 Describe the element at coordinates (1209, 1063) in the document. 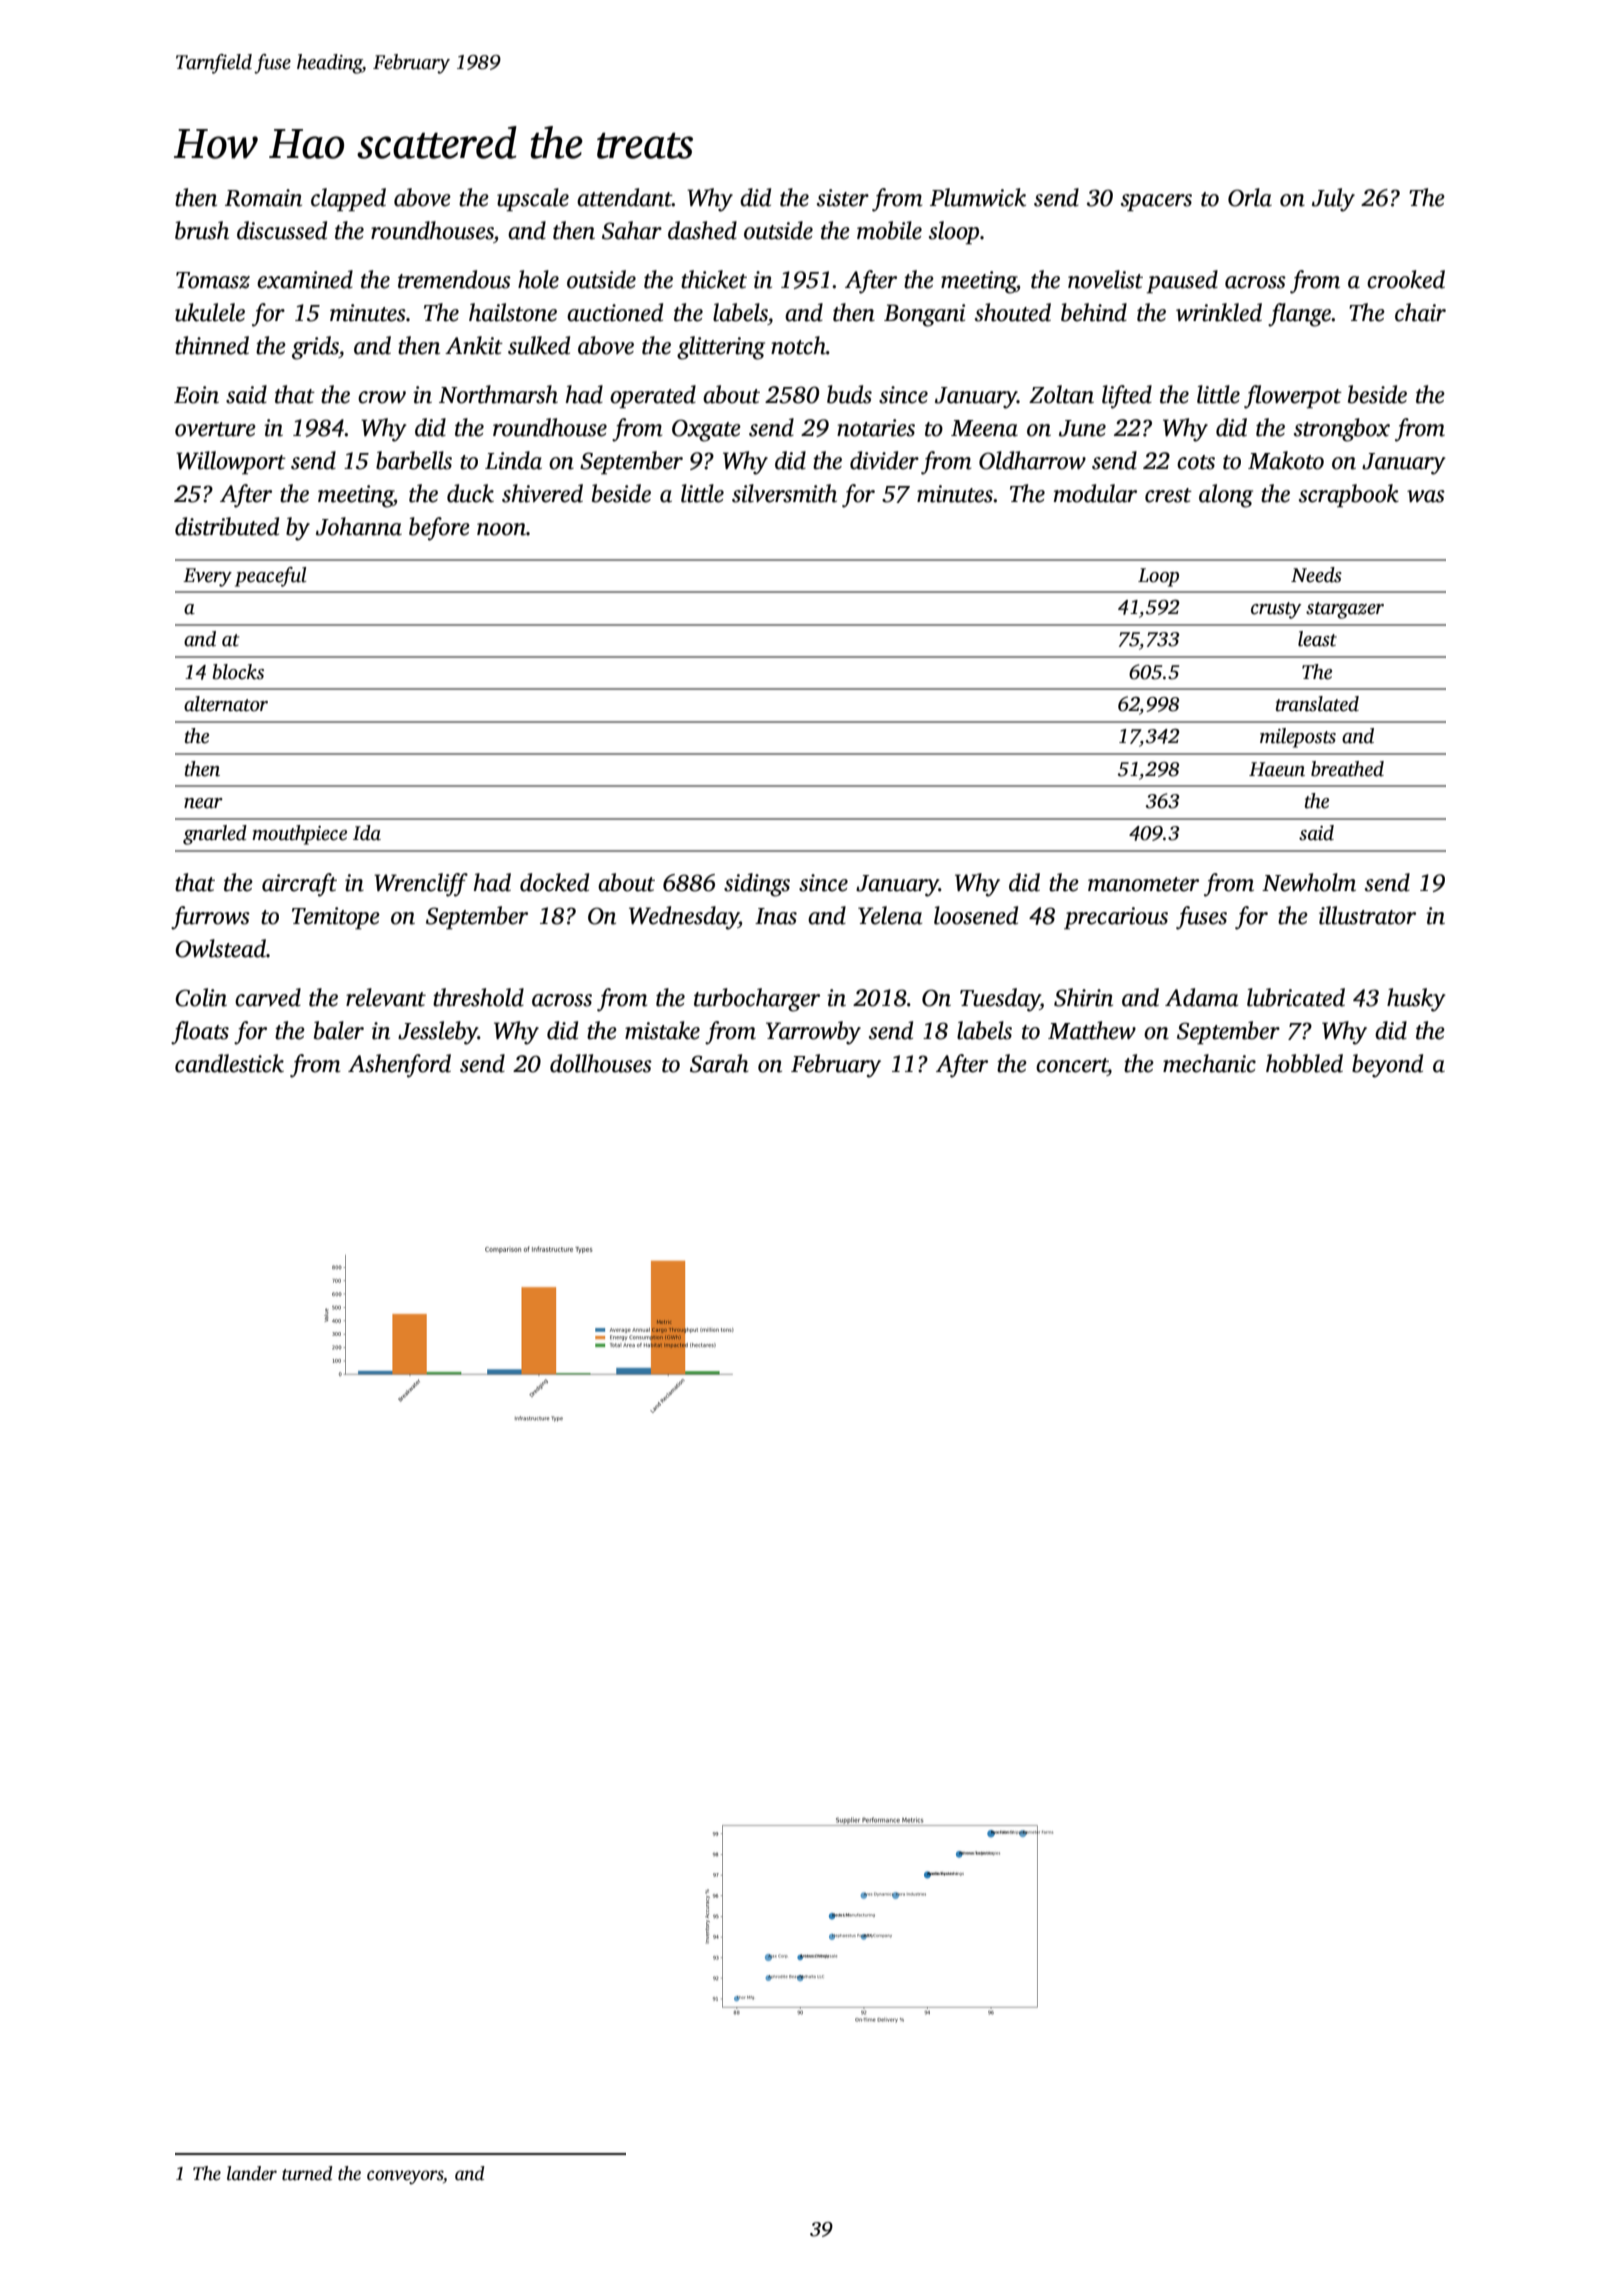

I see `mechanic` at that location.
